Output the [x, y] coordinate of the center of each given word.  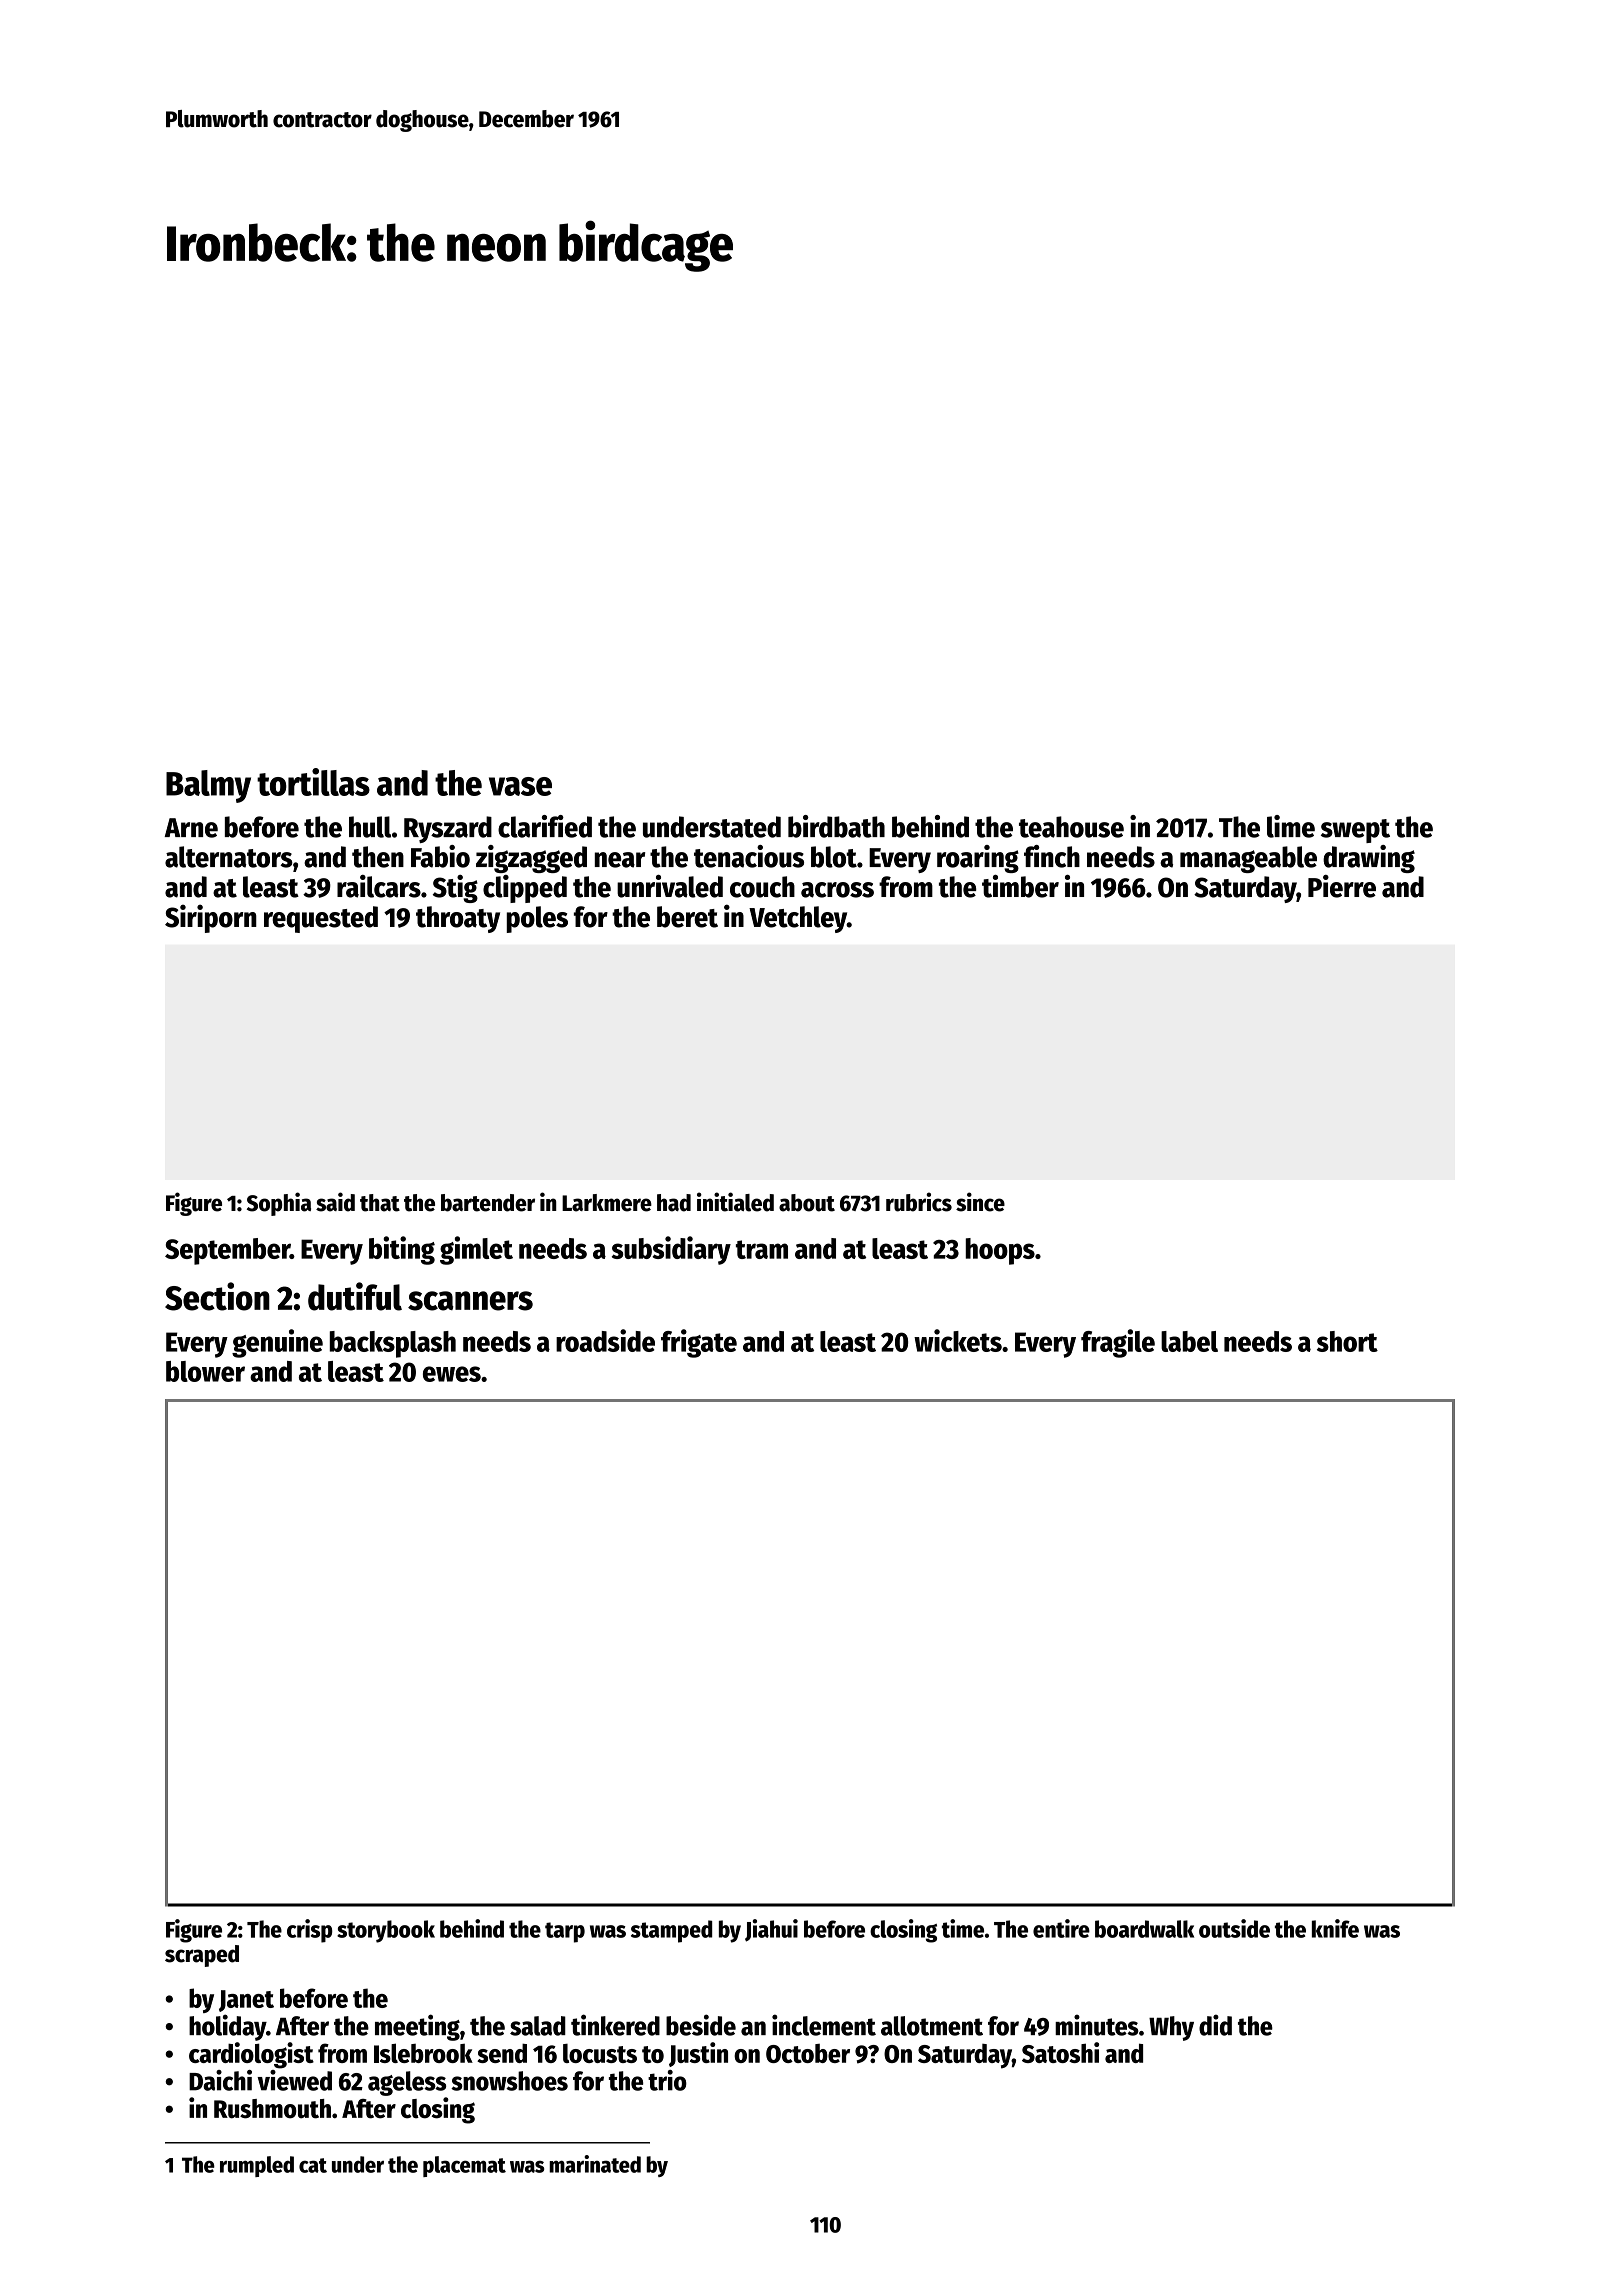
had [674, 1203]
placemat [464, 2166]
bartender [488, 1203]
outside [1234, 1928]
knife [1335, 1928]
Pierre [1342, 886]
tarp [565, 1932]
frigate [699, 1343]
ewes [452, 1374]
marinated [595, 2164]
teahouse [1071, 827]
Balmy [208, 786]
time [963, 1928]
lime [1291, 826]
